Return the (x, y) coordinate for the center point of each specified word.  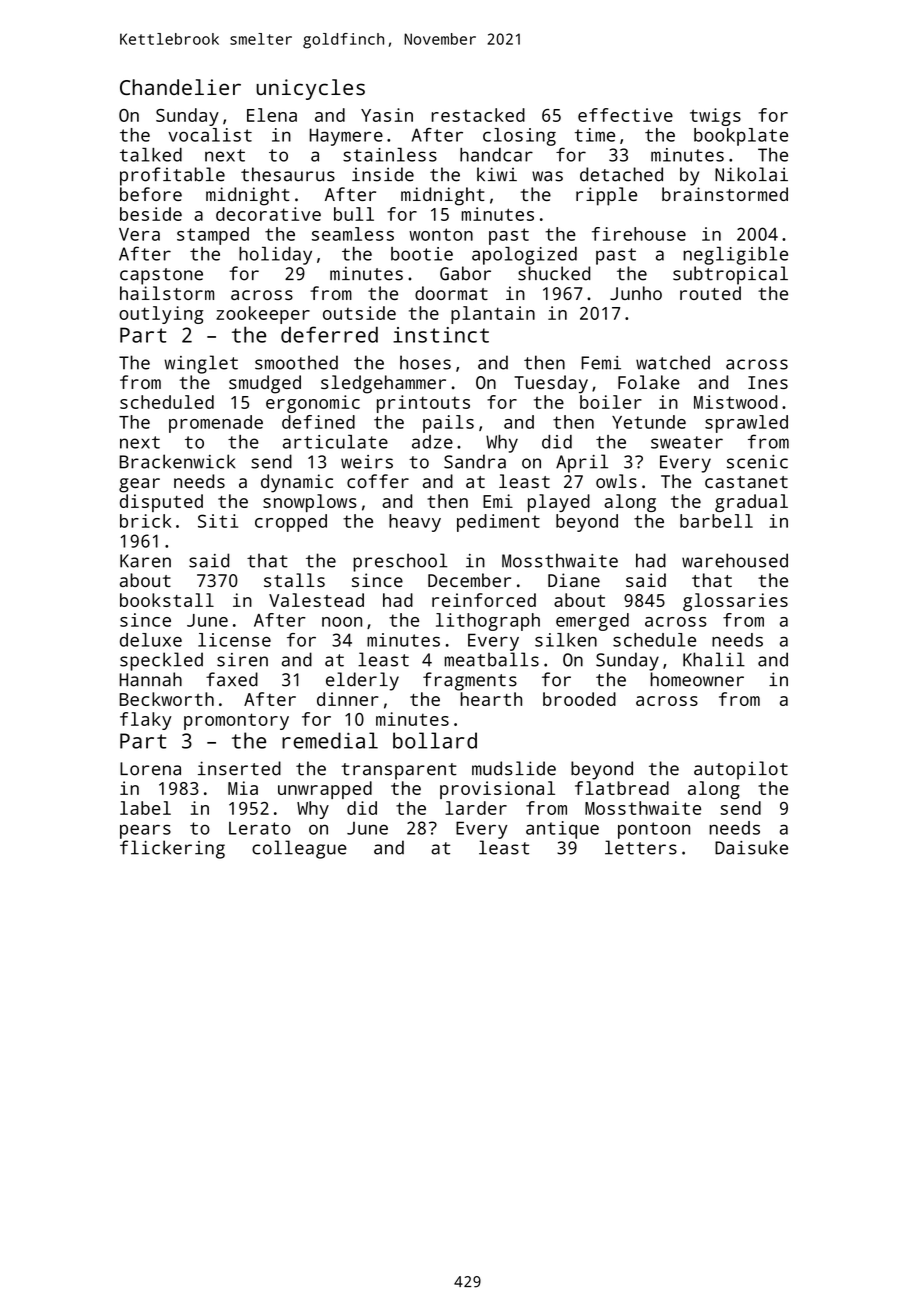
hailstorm (167, 293)
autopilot (741, 770)
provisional (497, 790)
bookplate (741, 137)
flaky (146, 721)
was (547, 176)
